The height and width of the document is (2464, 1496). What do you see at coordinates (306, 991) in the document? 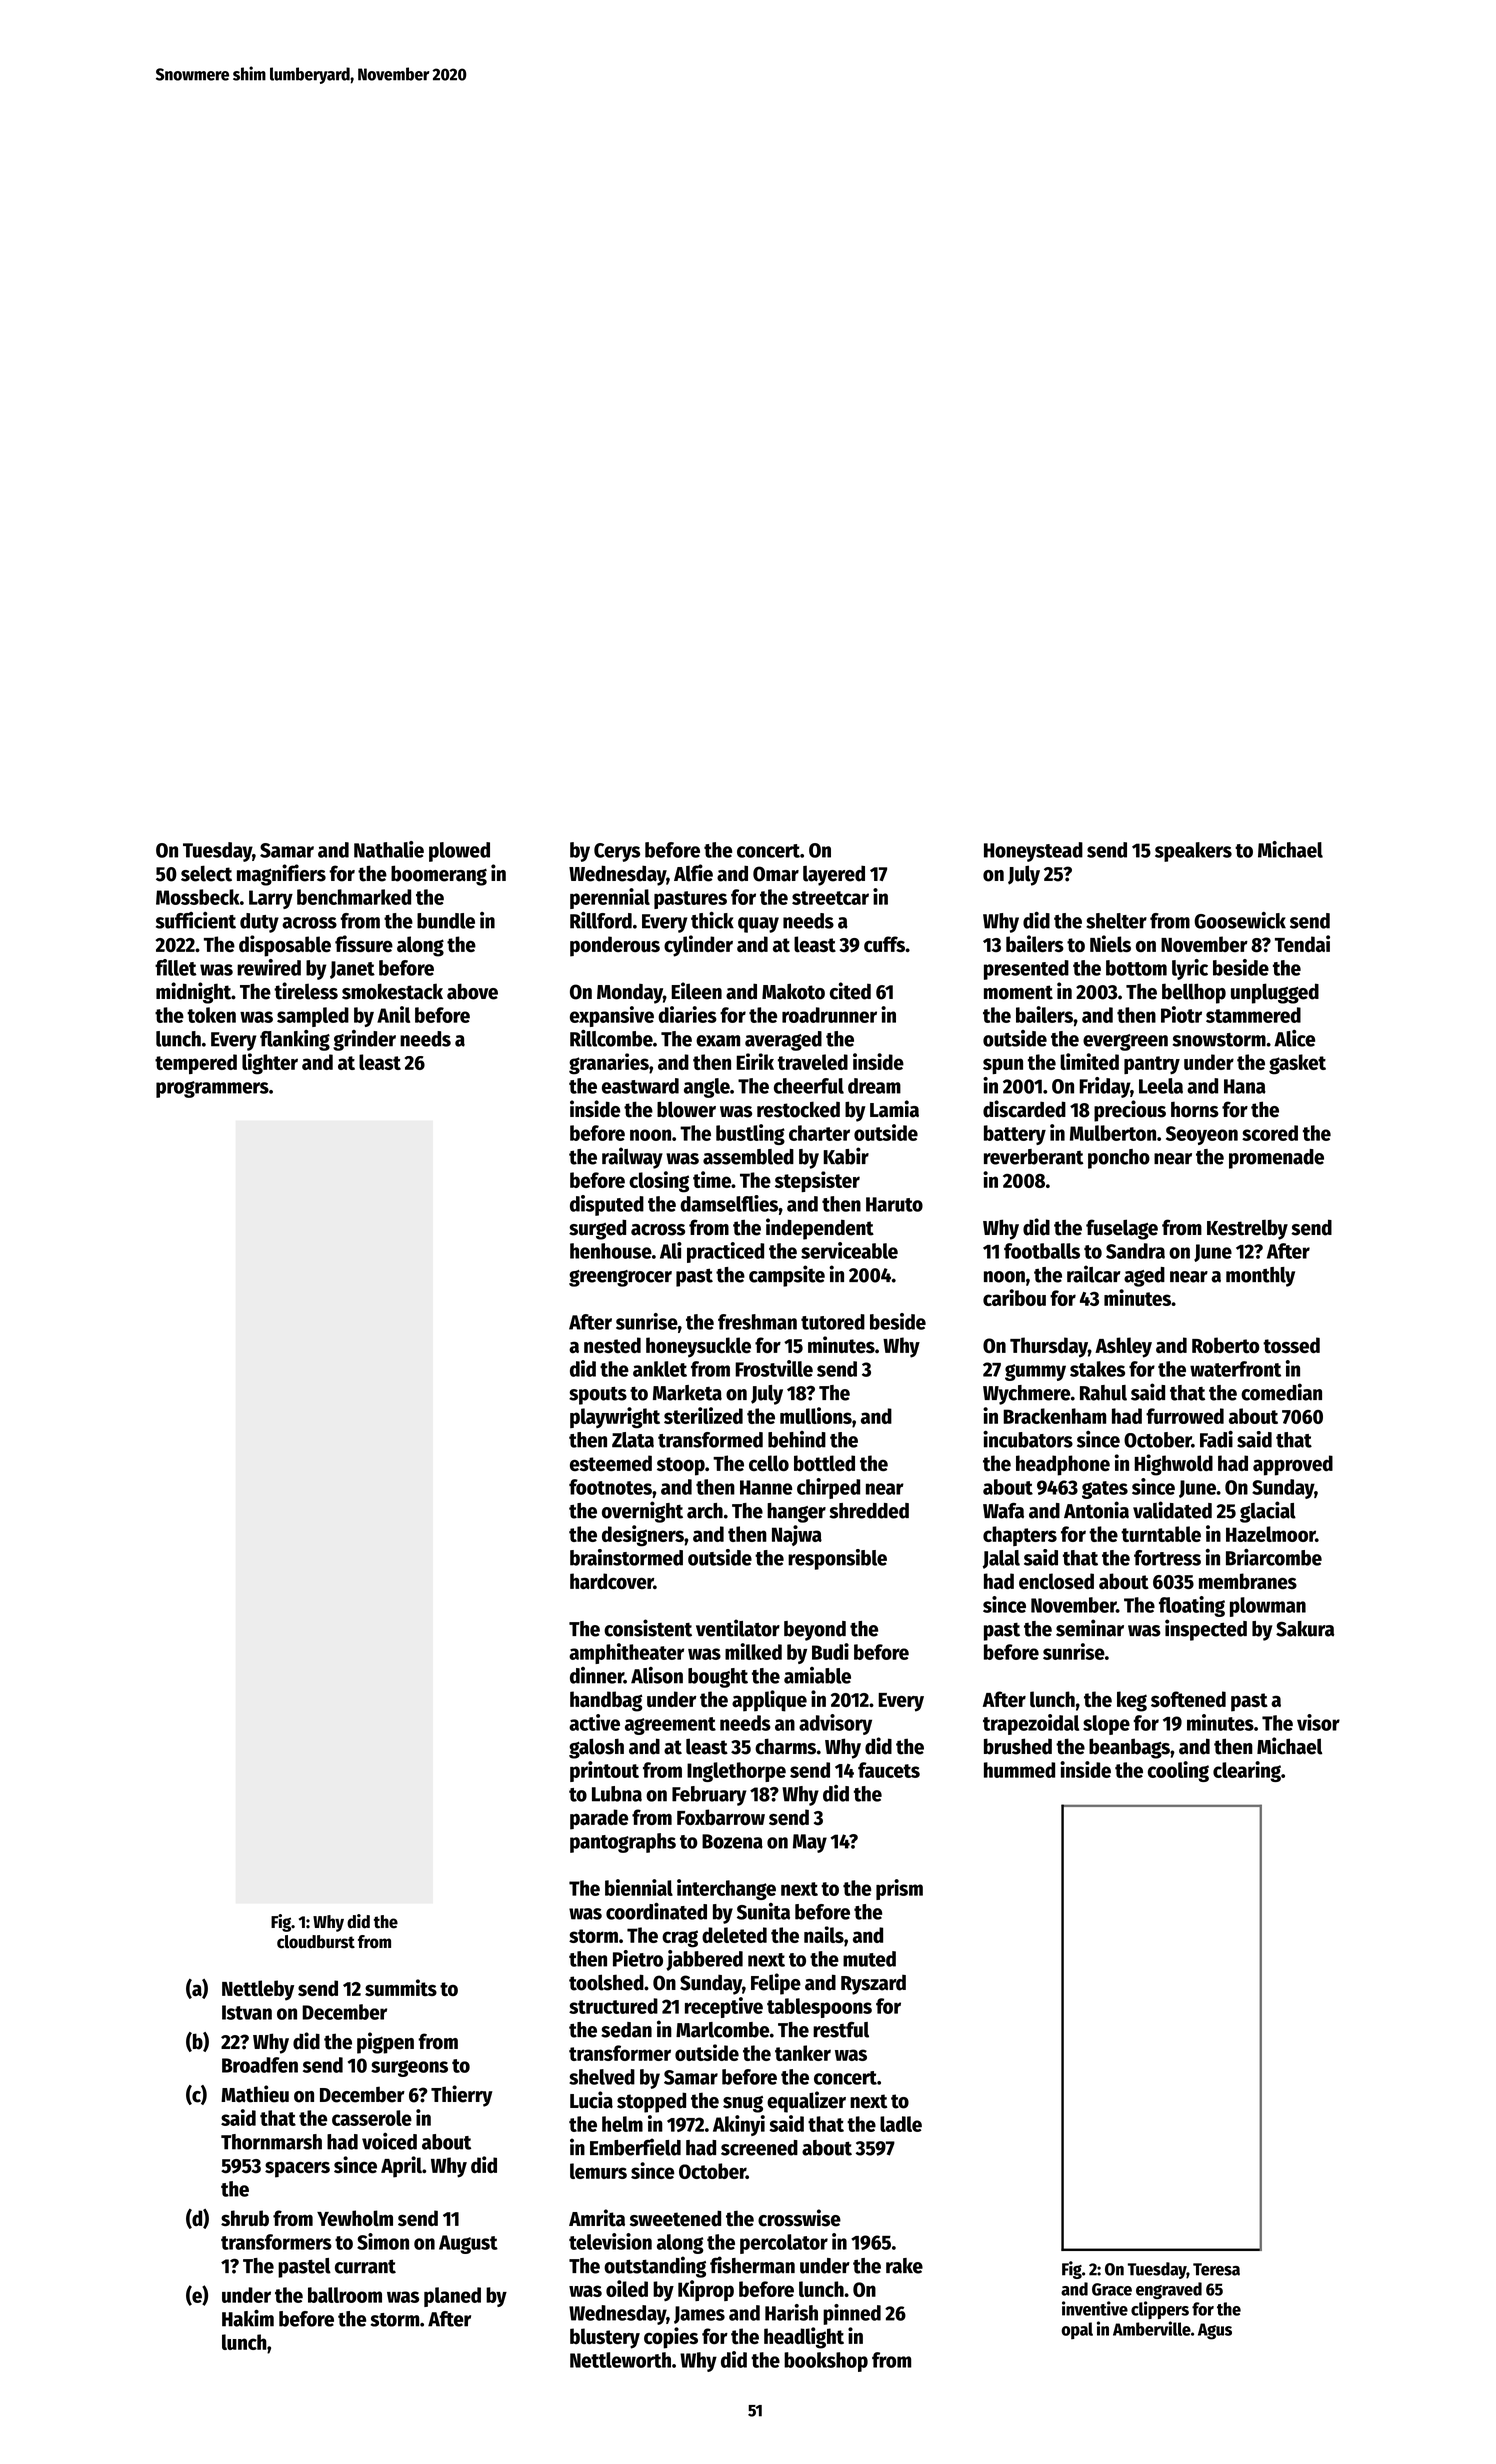
I see `tireless` at bounding box center [306, 991].
